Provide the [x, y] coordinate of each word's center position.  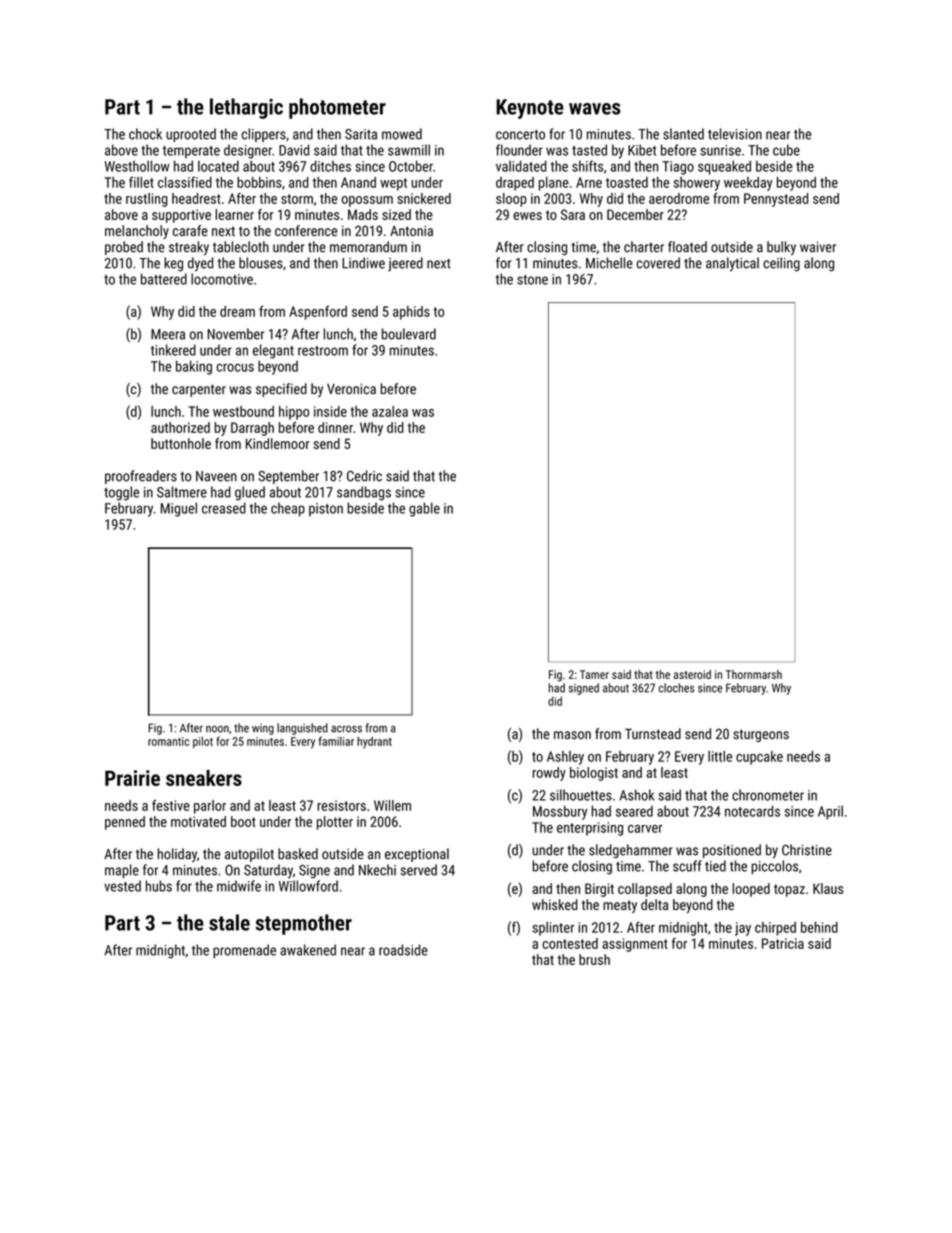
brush [594, 959]
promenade [244, 951]
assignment [635, 945]
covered [658, 263]
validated [521, 166]
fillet [141, 182]
